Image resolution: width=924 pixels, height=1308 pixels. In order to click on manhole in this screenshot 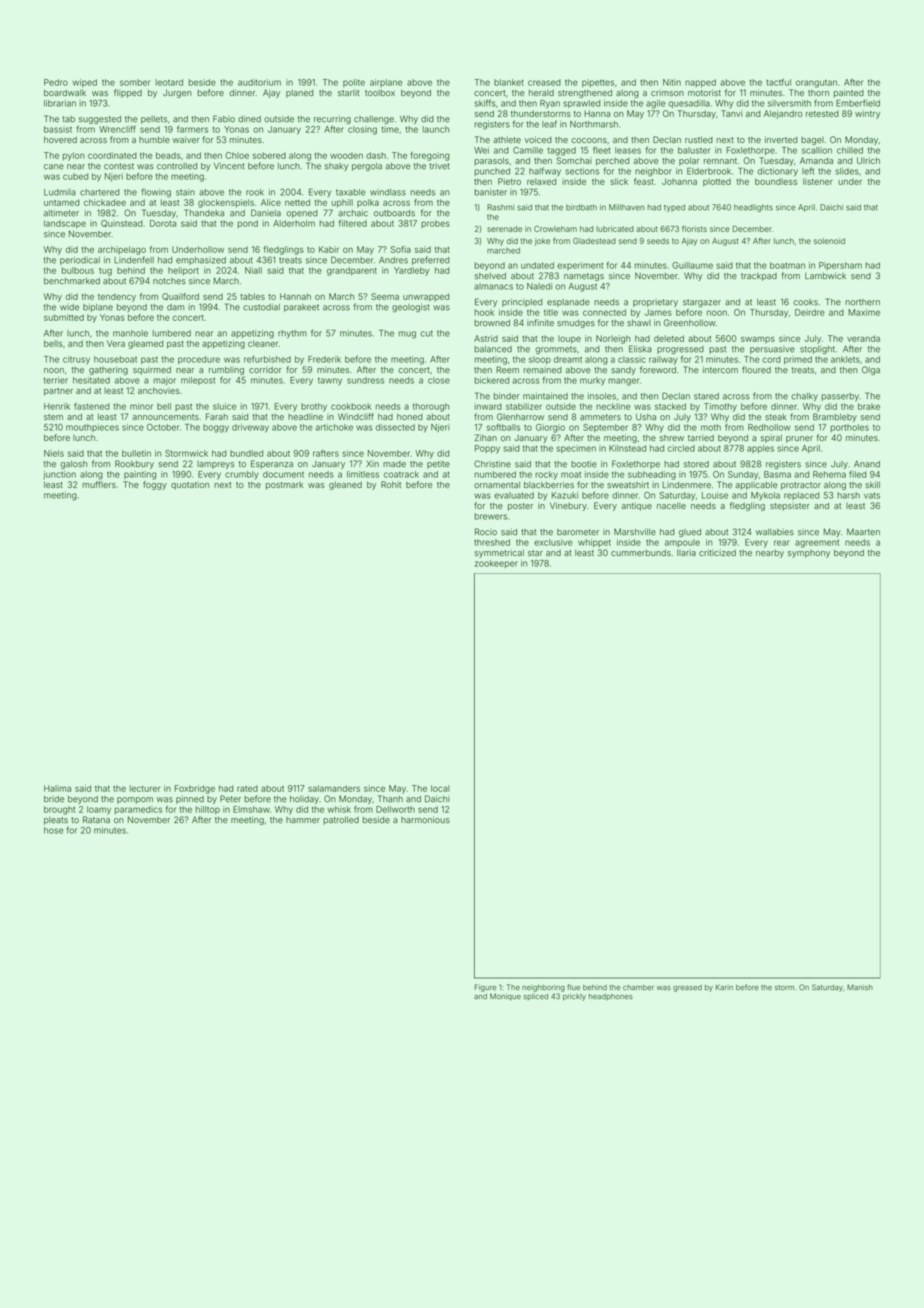, I will do `click(130, 333)`.
